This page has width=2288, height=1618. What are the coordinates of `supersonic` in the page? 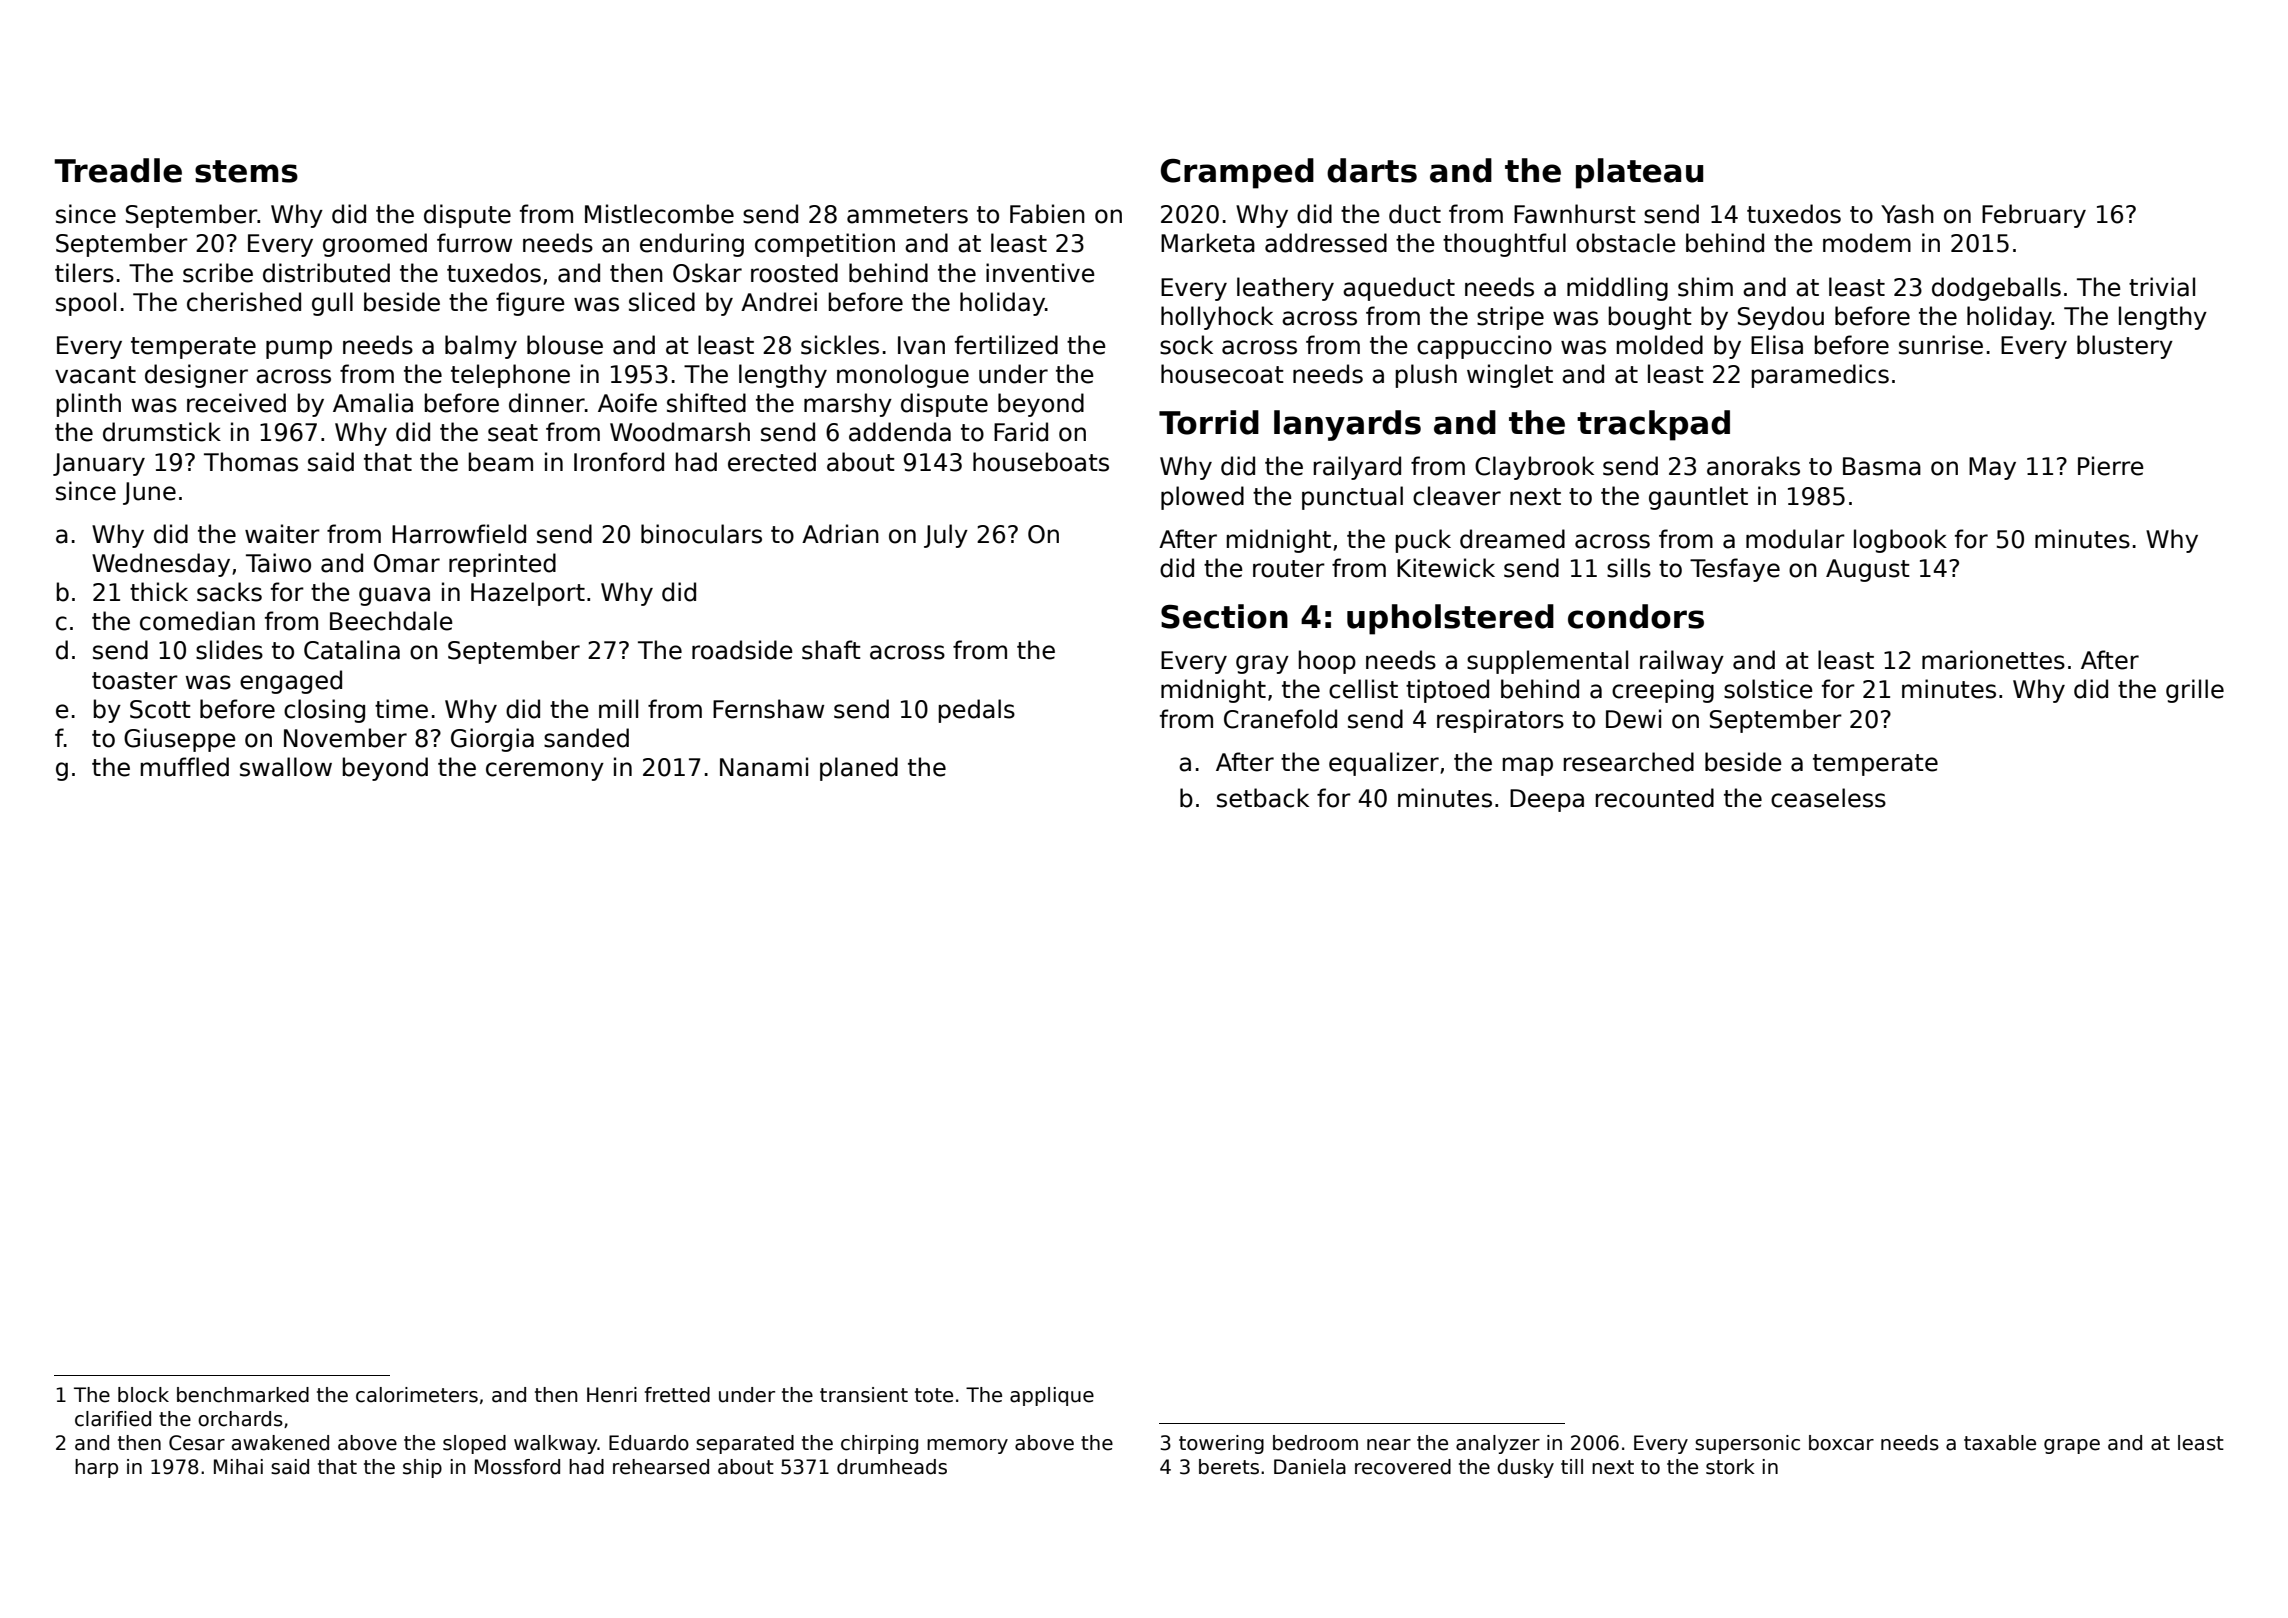 It's located at (1747, 1444).
